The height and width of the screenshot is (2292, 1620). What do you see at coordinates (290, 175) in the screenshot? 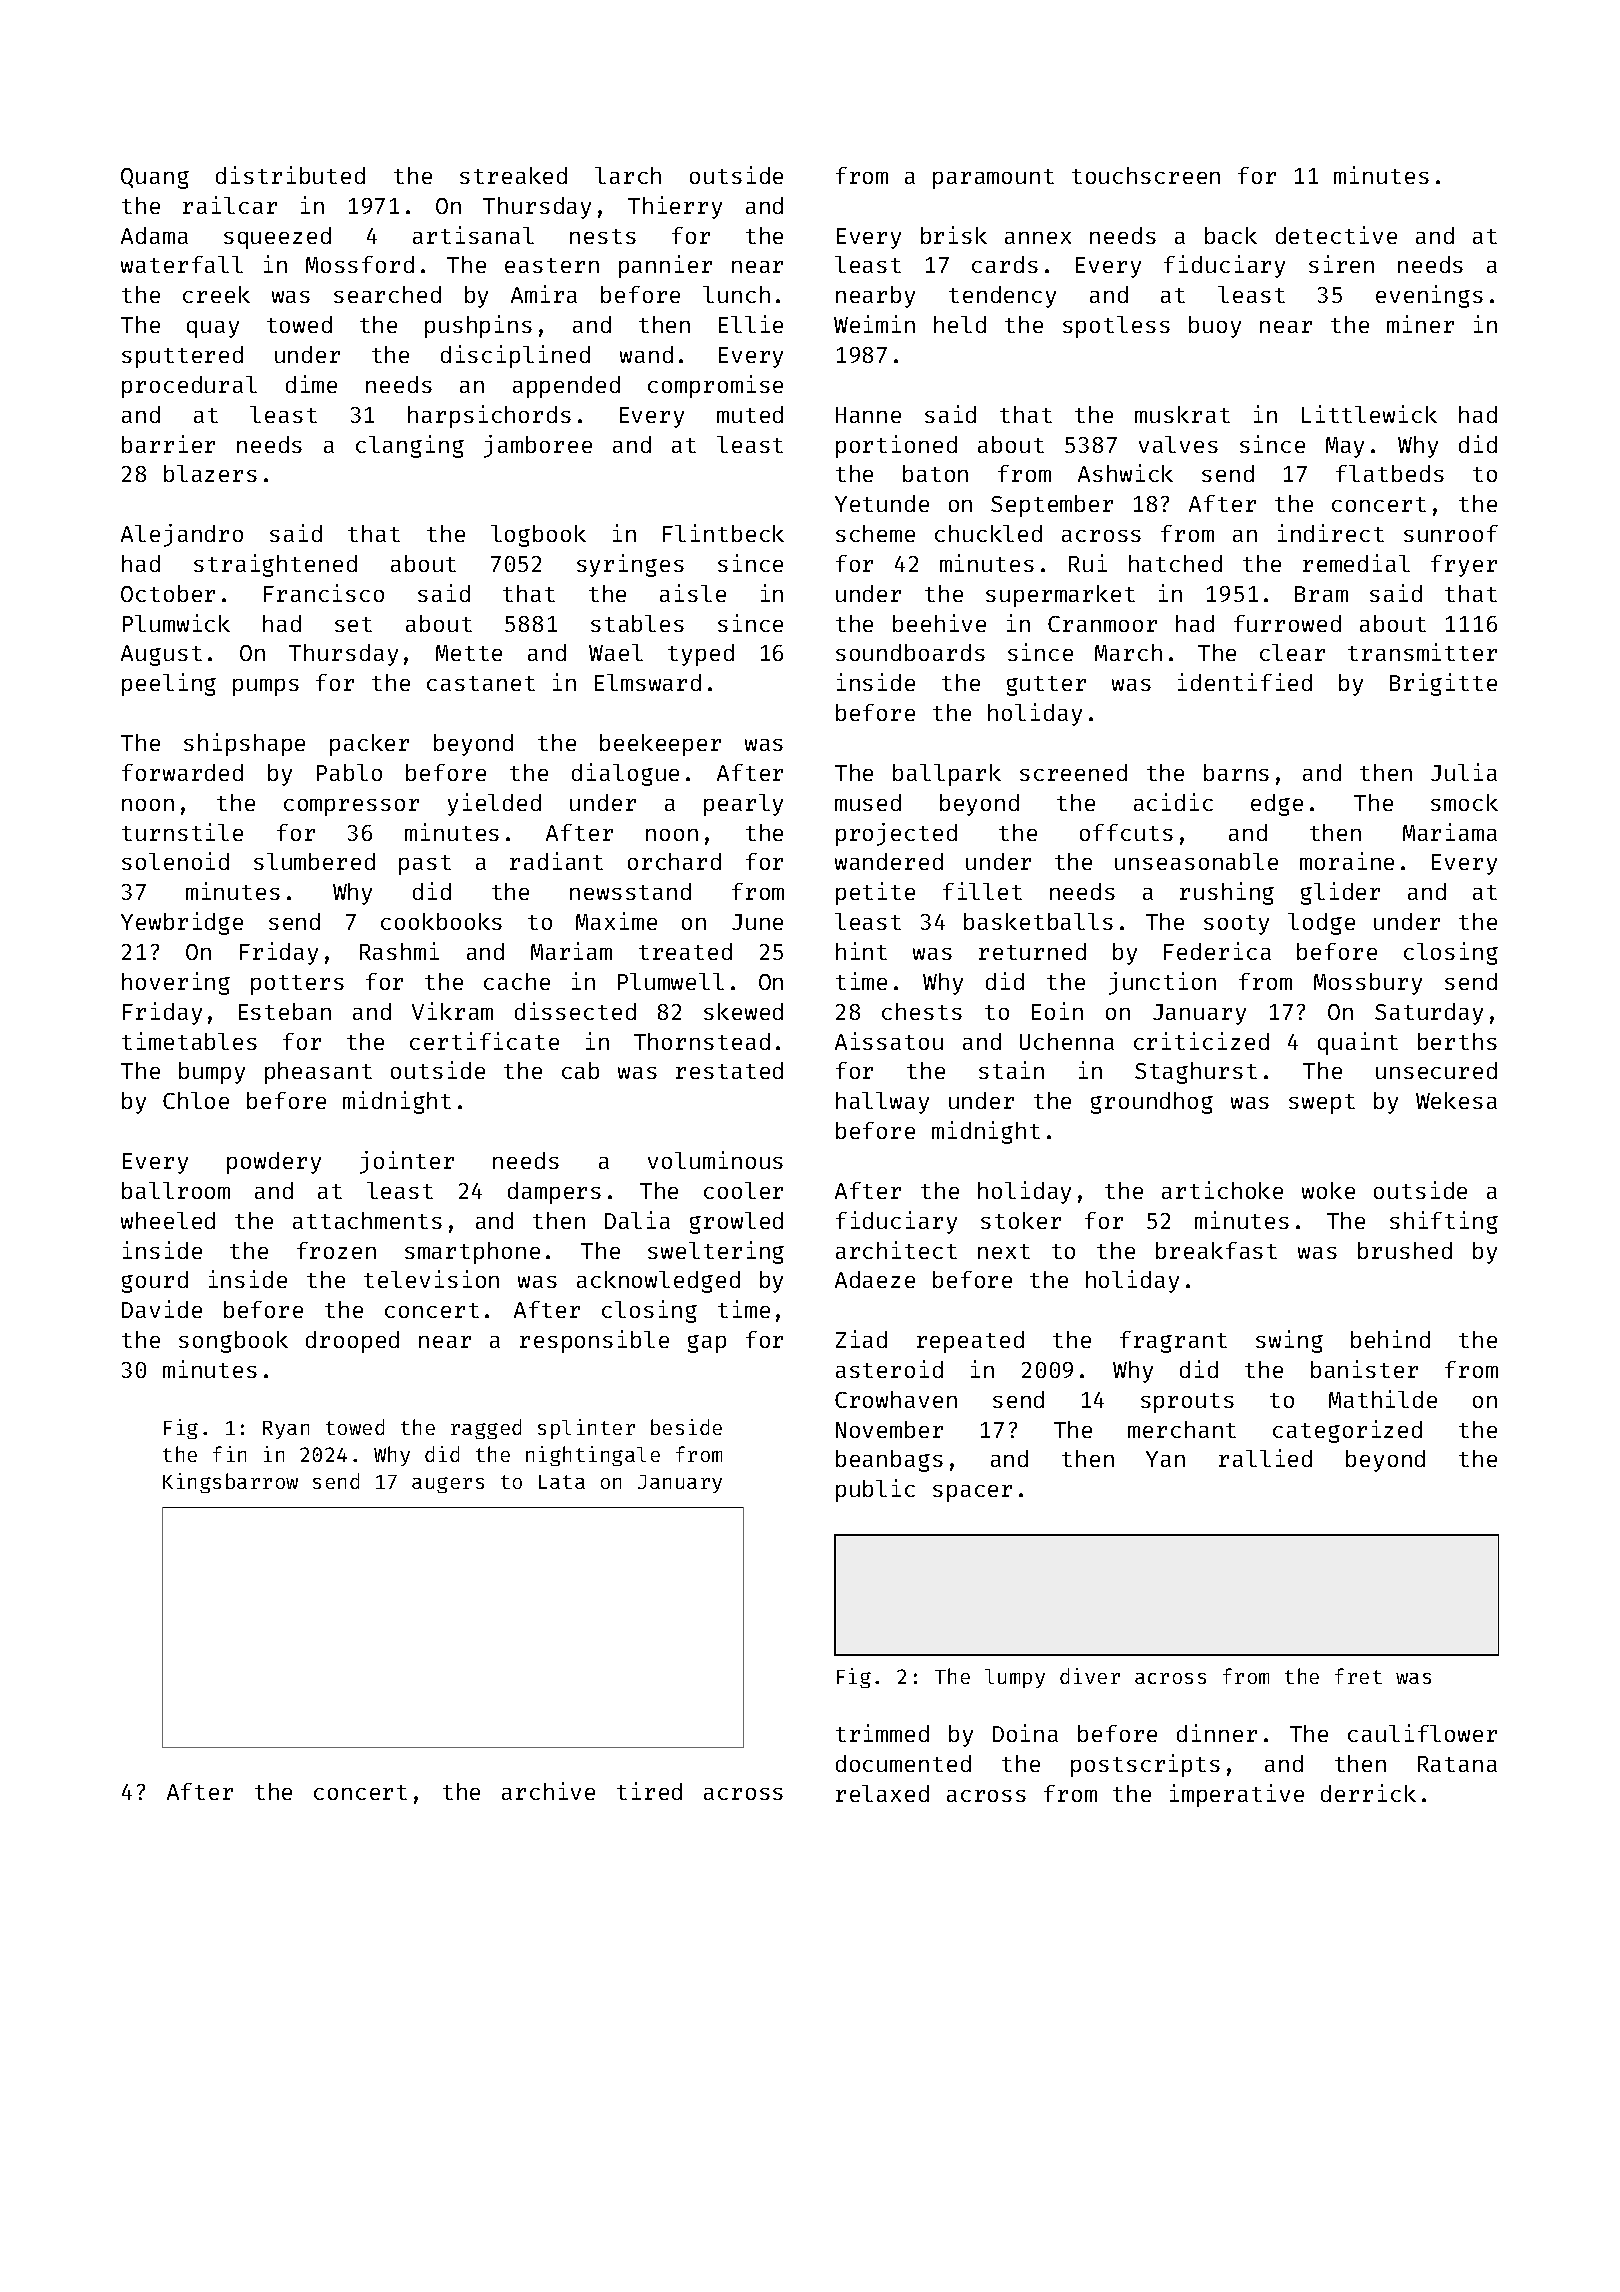
I see `distributed` at bounding box center [290, 175].
